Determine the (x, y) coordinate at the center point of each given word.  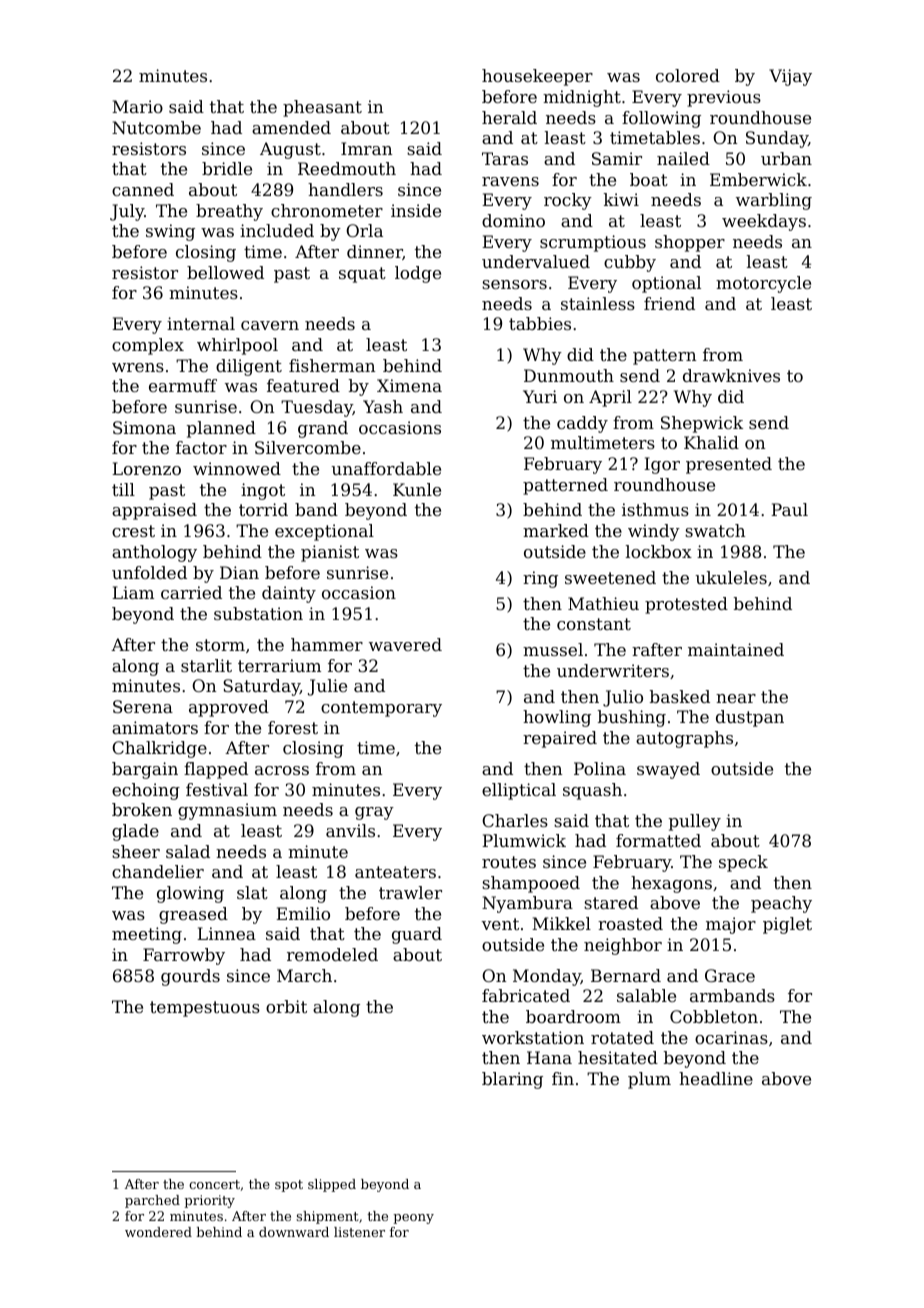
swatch (715, 530)
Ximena (409, 385)
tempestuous (205, 1009)
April (610, 398)
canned (143, 189)
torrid (263, 509)
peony (413, 1219)
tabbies (540, 323)
